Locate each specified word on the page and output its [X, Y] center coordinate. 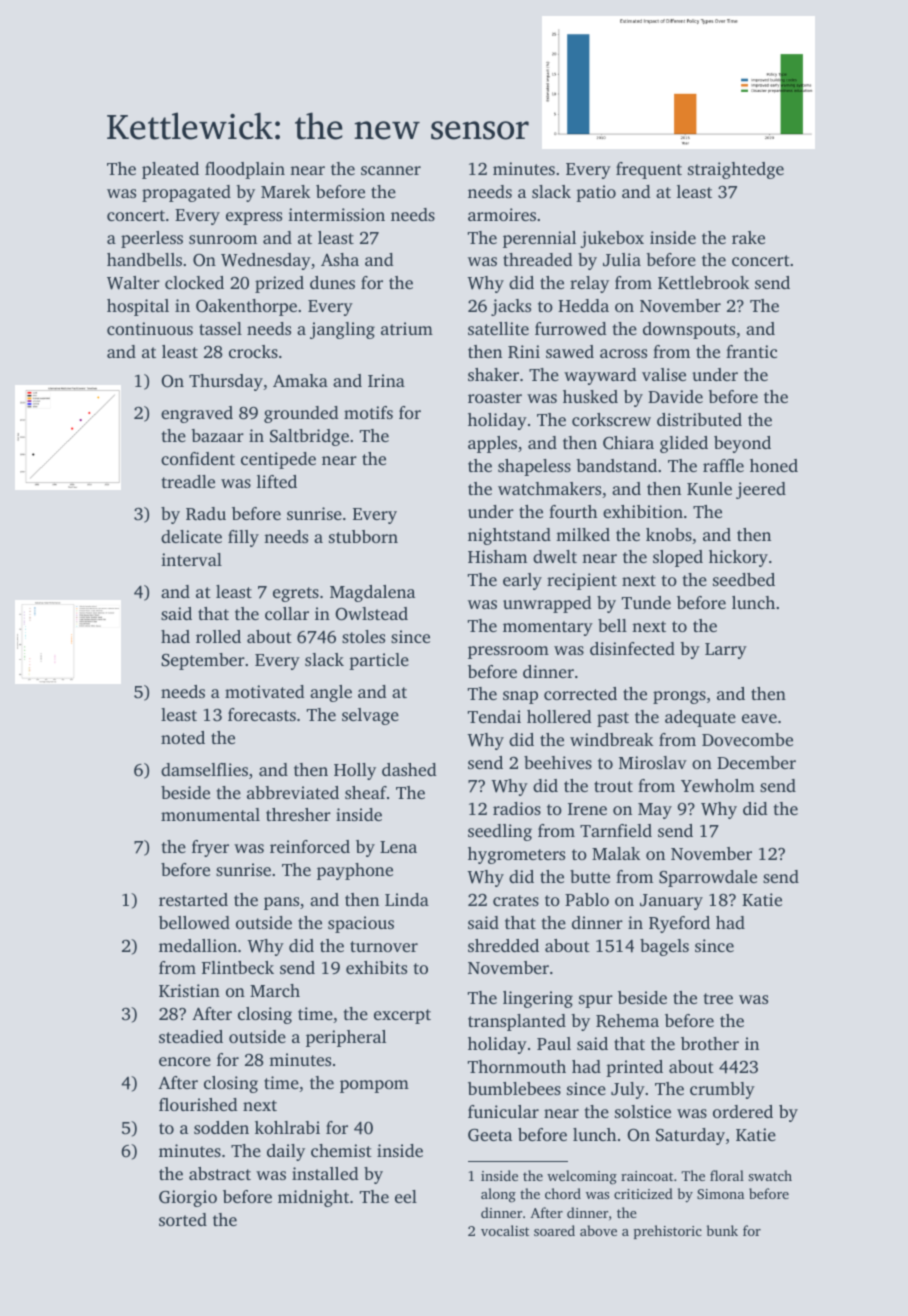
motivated [264, 691]
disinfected [632, 648]
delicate [191, 536]
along [498, 1195]
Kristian [189, 990]
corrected [580, 693]
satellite [498, 328]
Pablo [587, 899]
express [254, 218]
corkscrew [611, 419]
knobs [669, 534]
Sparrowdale [708, 878]
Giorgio [188, 1198]
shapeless [534, 467]
